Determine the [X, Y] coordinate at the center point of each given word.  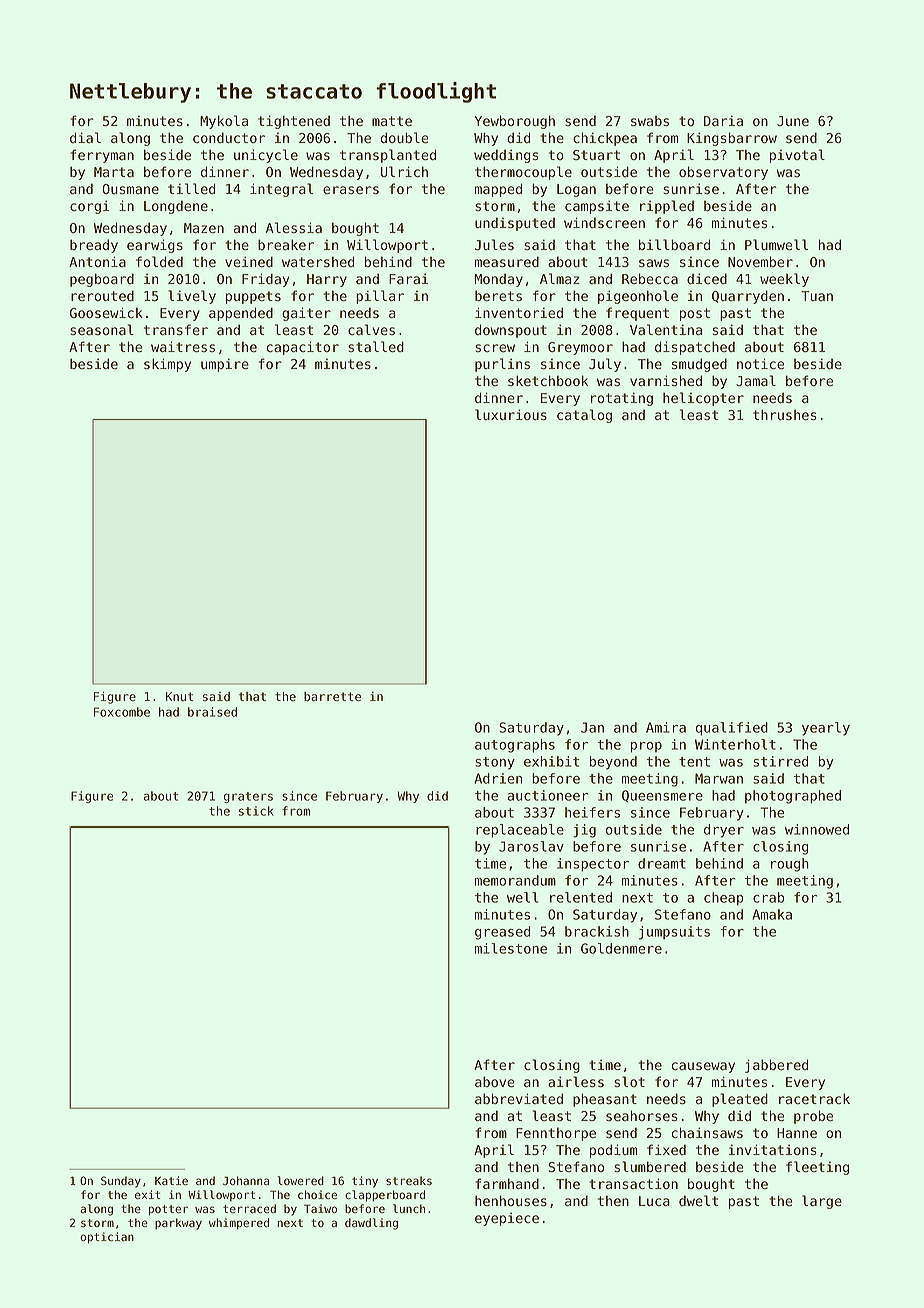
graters [248, 797]
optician [107, 1238]
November [760, 261]
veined [249, 262]
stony [495, 763]
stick [256, 811]
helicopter [703, 399]
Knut [179, 696]
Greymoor [580, 348]
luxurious [511, 415]
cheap [724, 899]
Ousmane [131, 189]
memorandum [515, 880]
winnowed [817, 829]
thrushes [785, 415]
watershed [318, 262]
